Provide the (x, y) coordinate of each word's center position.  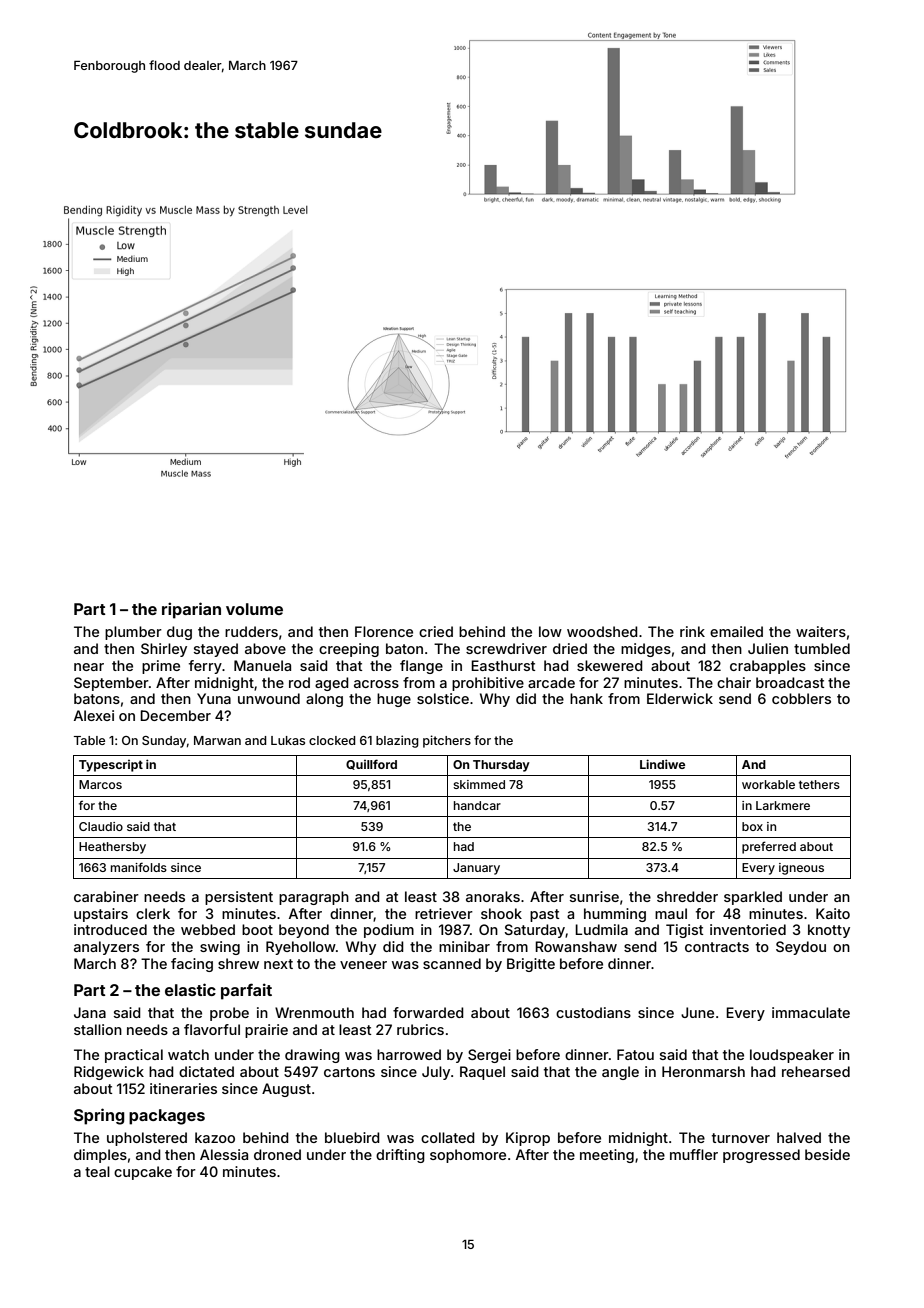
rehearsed (816, 1071)
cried (436, 631)
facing (192, 965)
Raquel (482, 1073)
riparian (191, 610)
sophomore (468, 1156)
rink (692, 631)
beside (827, 1154)
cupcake (143, 1173)
